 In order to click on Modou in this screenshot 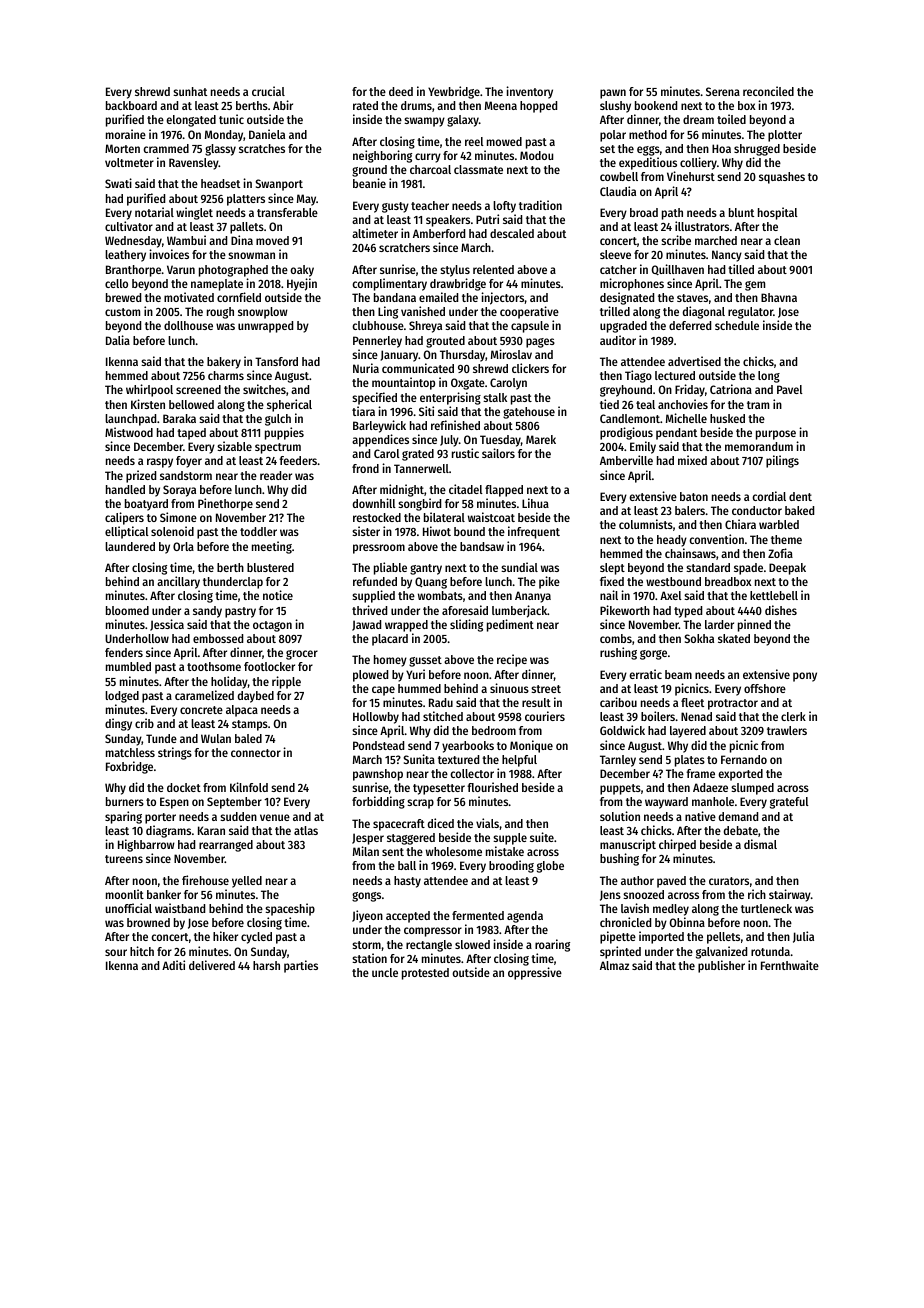, I will do `click(536, 155)`.
